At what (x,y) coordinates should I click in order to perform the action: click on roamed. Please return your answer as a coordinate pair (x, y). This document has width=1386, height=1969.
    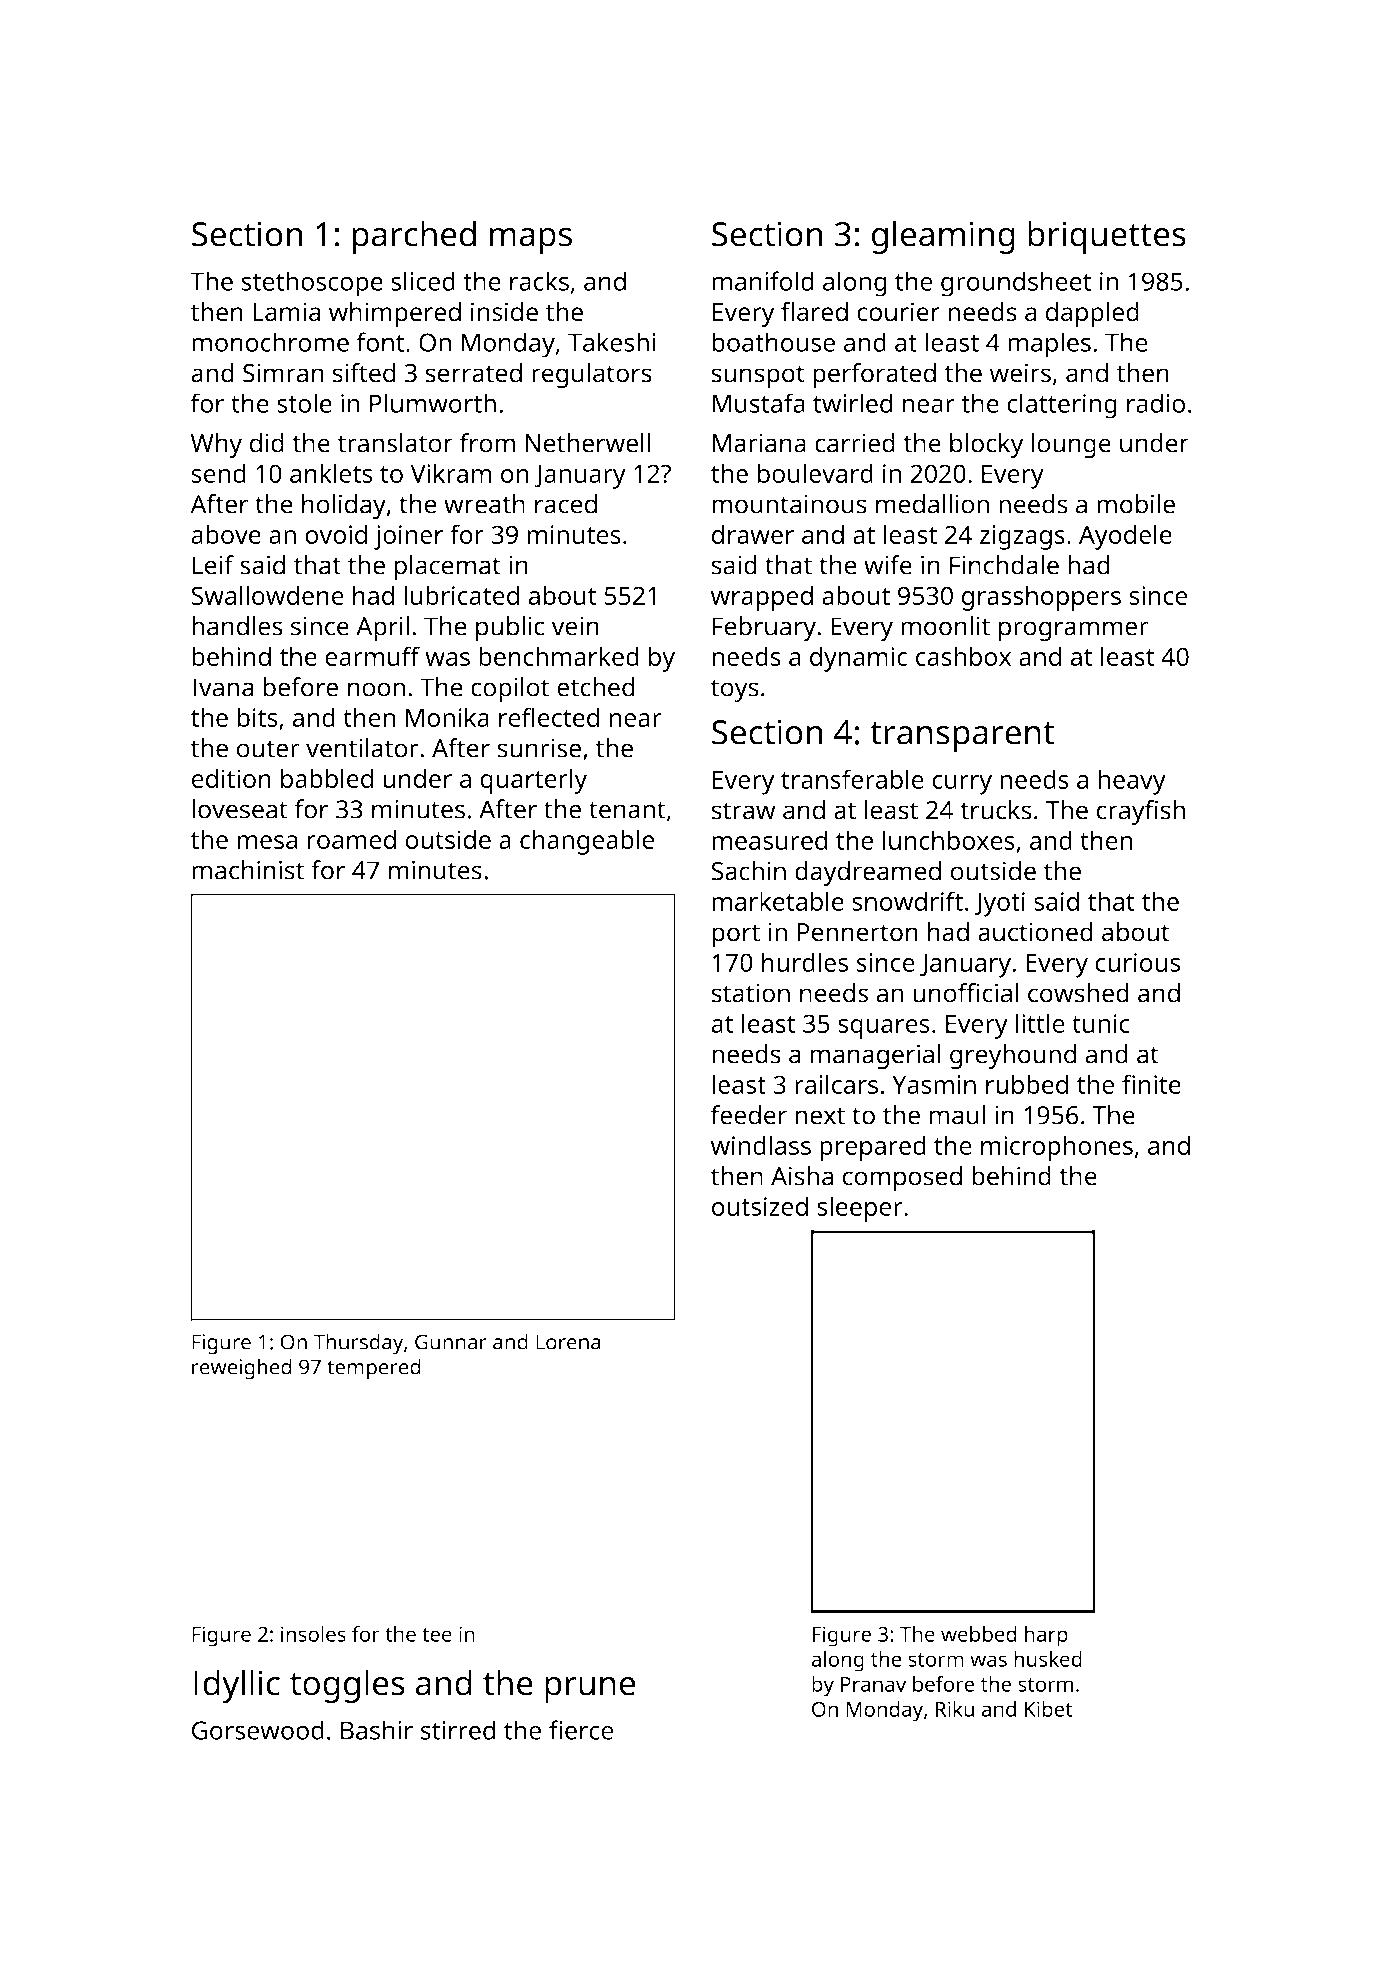
    Looking at the image, I should click on (351, 839).
